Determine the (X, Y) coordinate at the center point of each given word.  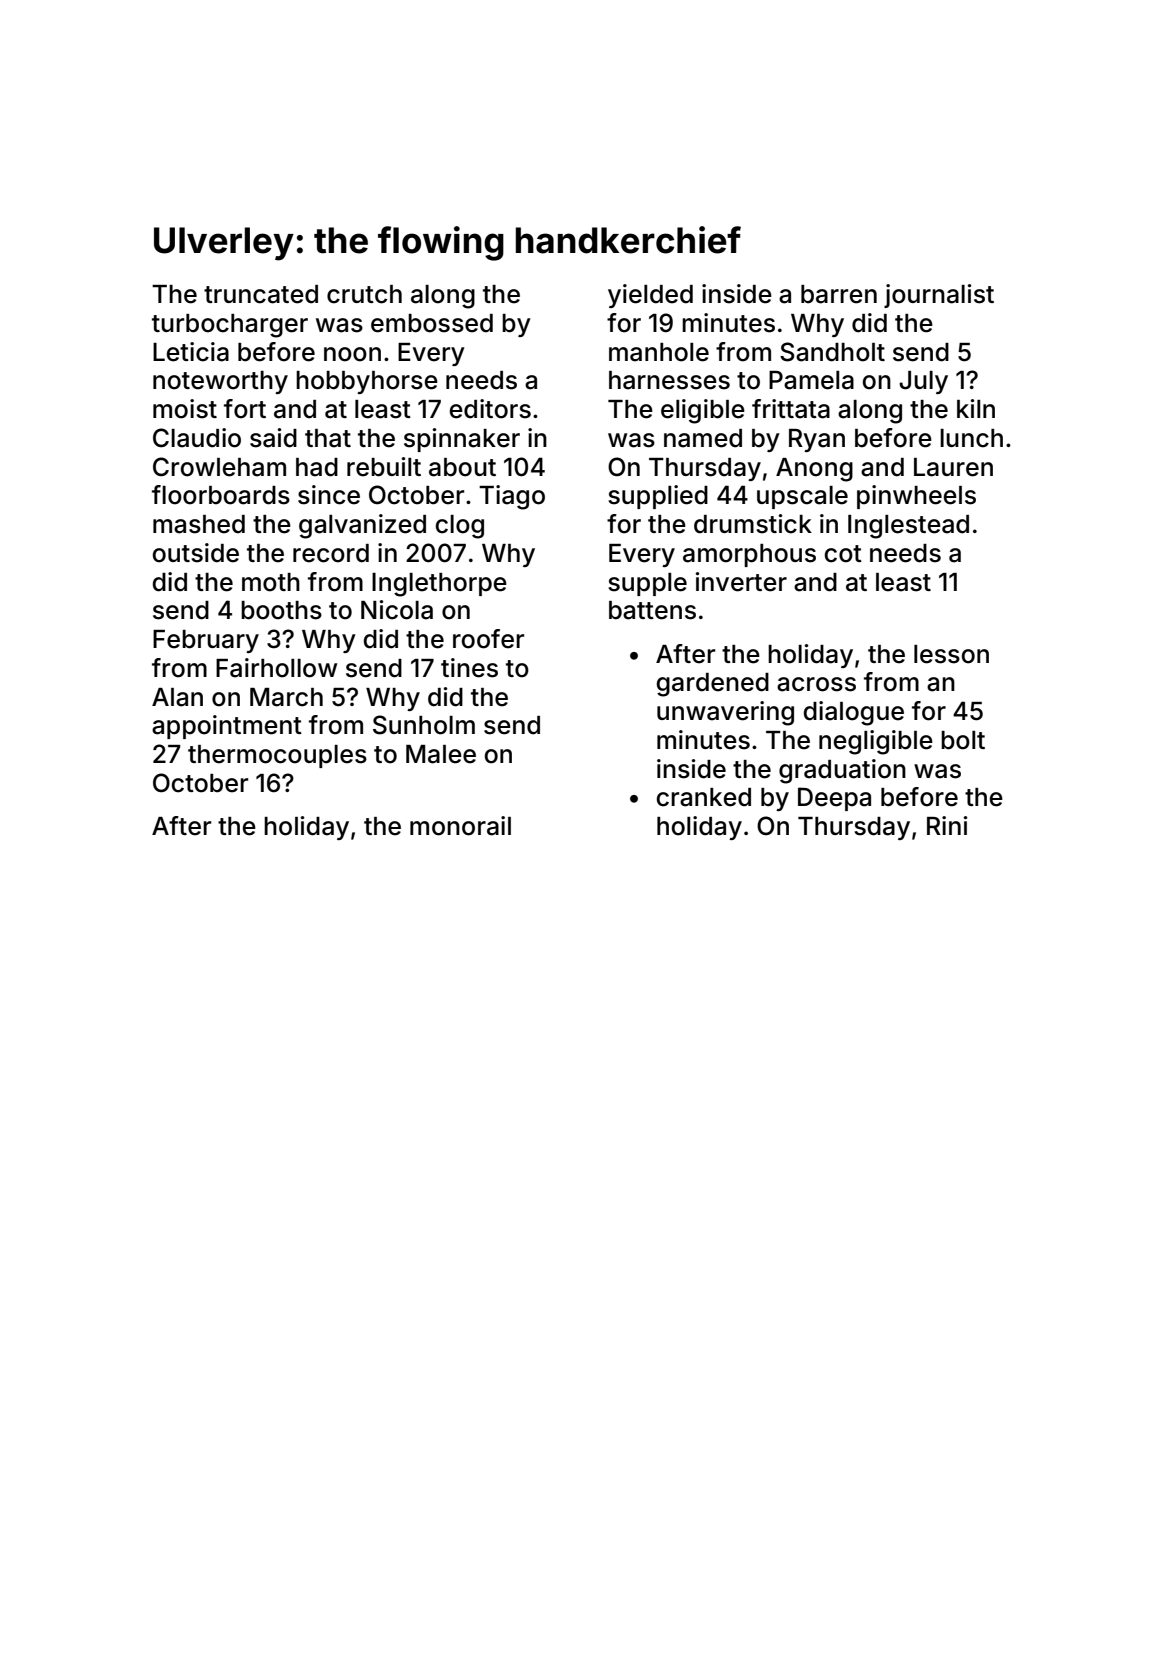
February (206, 641)
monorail (460, 826)
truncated (261, 294)
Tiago (512, 497)
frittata (791, 409)
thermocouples (277, 756)
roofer (488, 639)
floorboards (221, 495)
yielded (650, 296)
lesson (951, 654)
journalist (939, 296)
